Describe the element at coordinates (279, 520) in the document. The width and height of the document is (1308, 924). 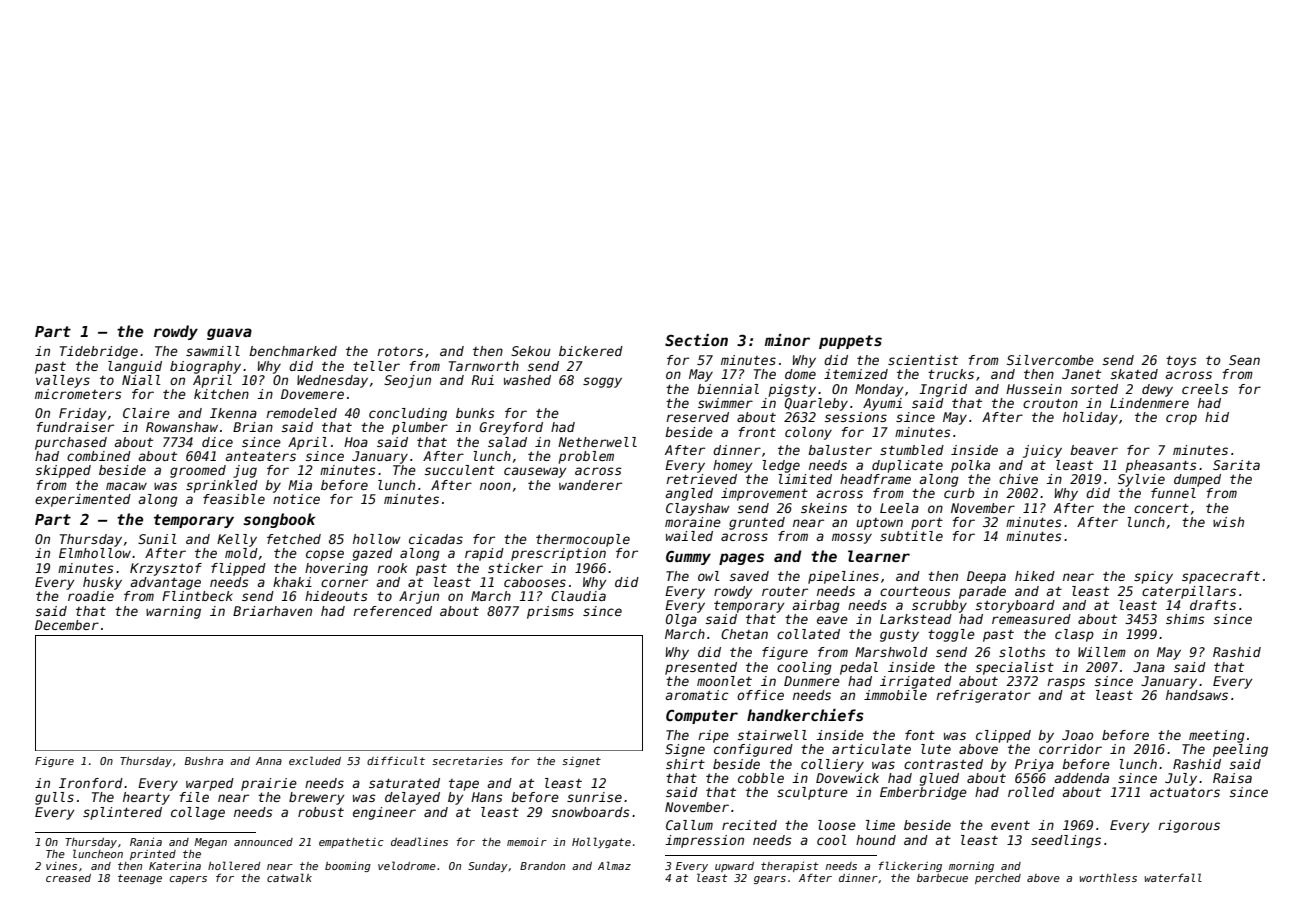
I see `songbook` at that location.
